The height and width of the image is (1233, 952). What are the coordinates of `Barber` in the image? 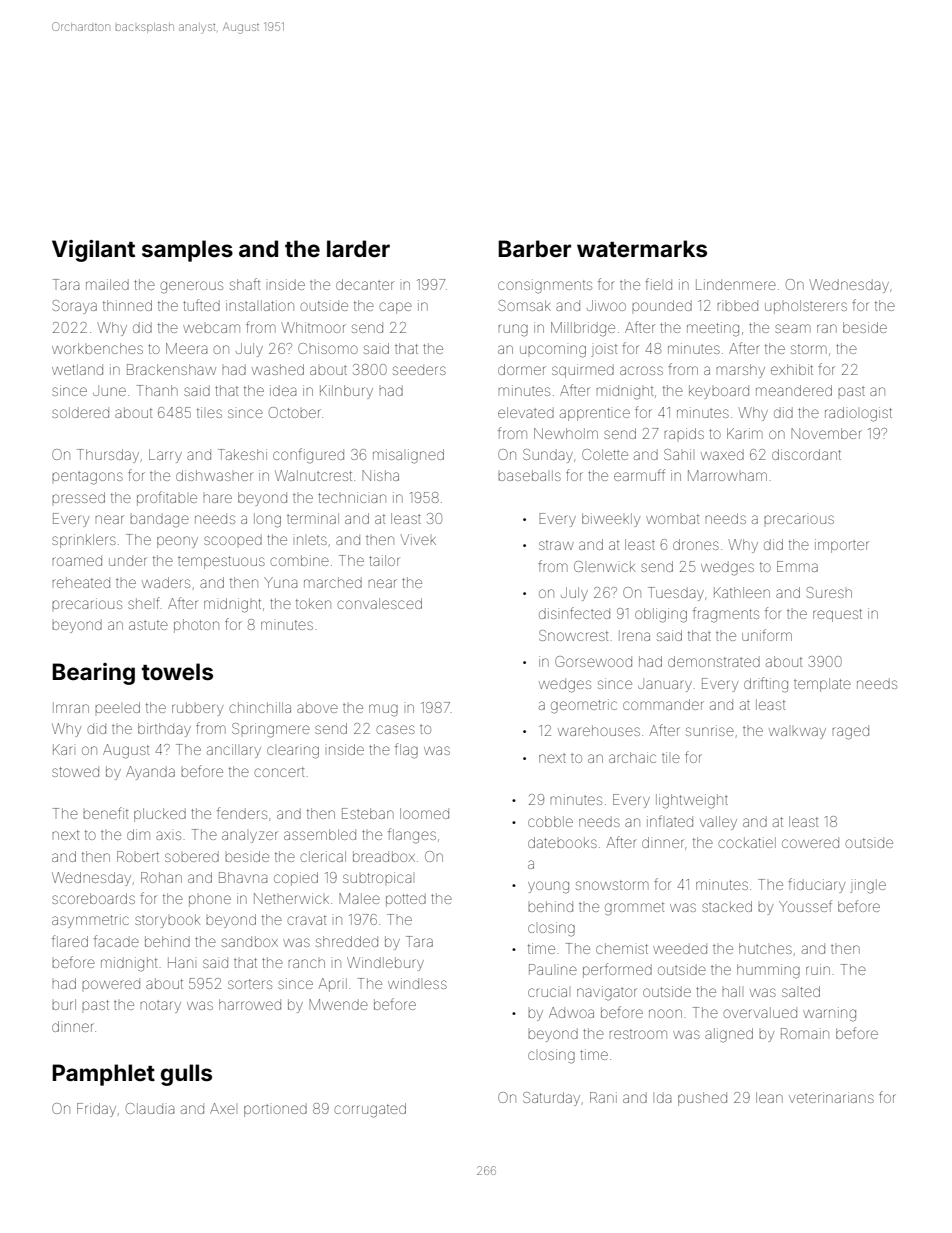 It's located at (534, 248).
